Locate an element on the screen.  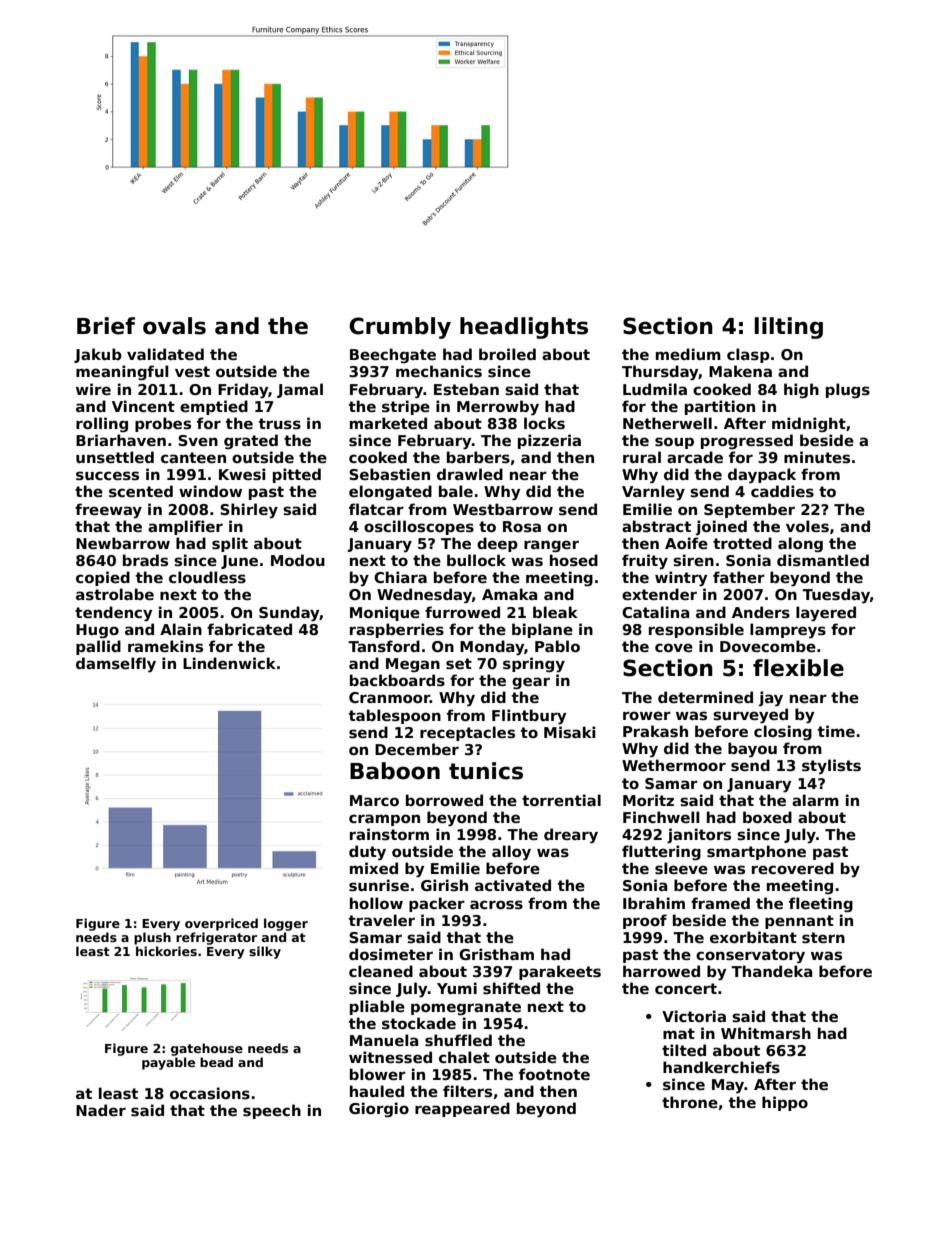
dreary is located at coordinates (571, 836).
